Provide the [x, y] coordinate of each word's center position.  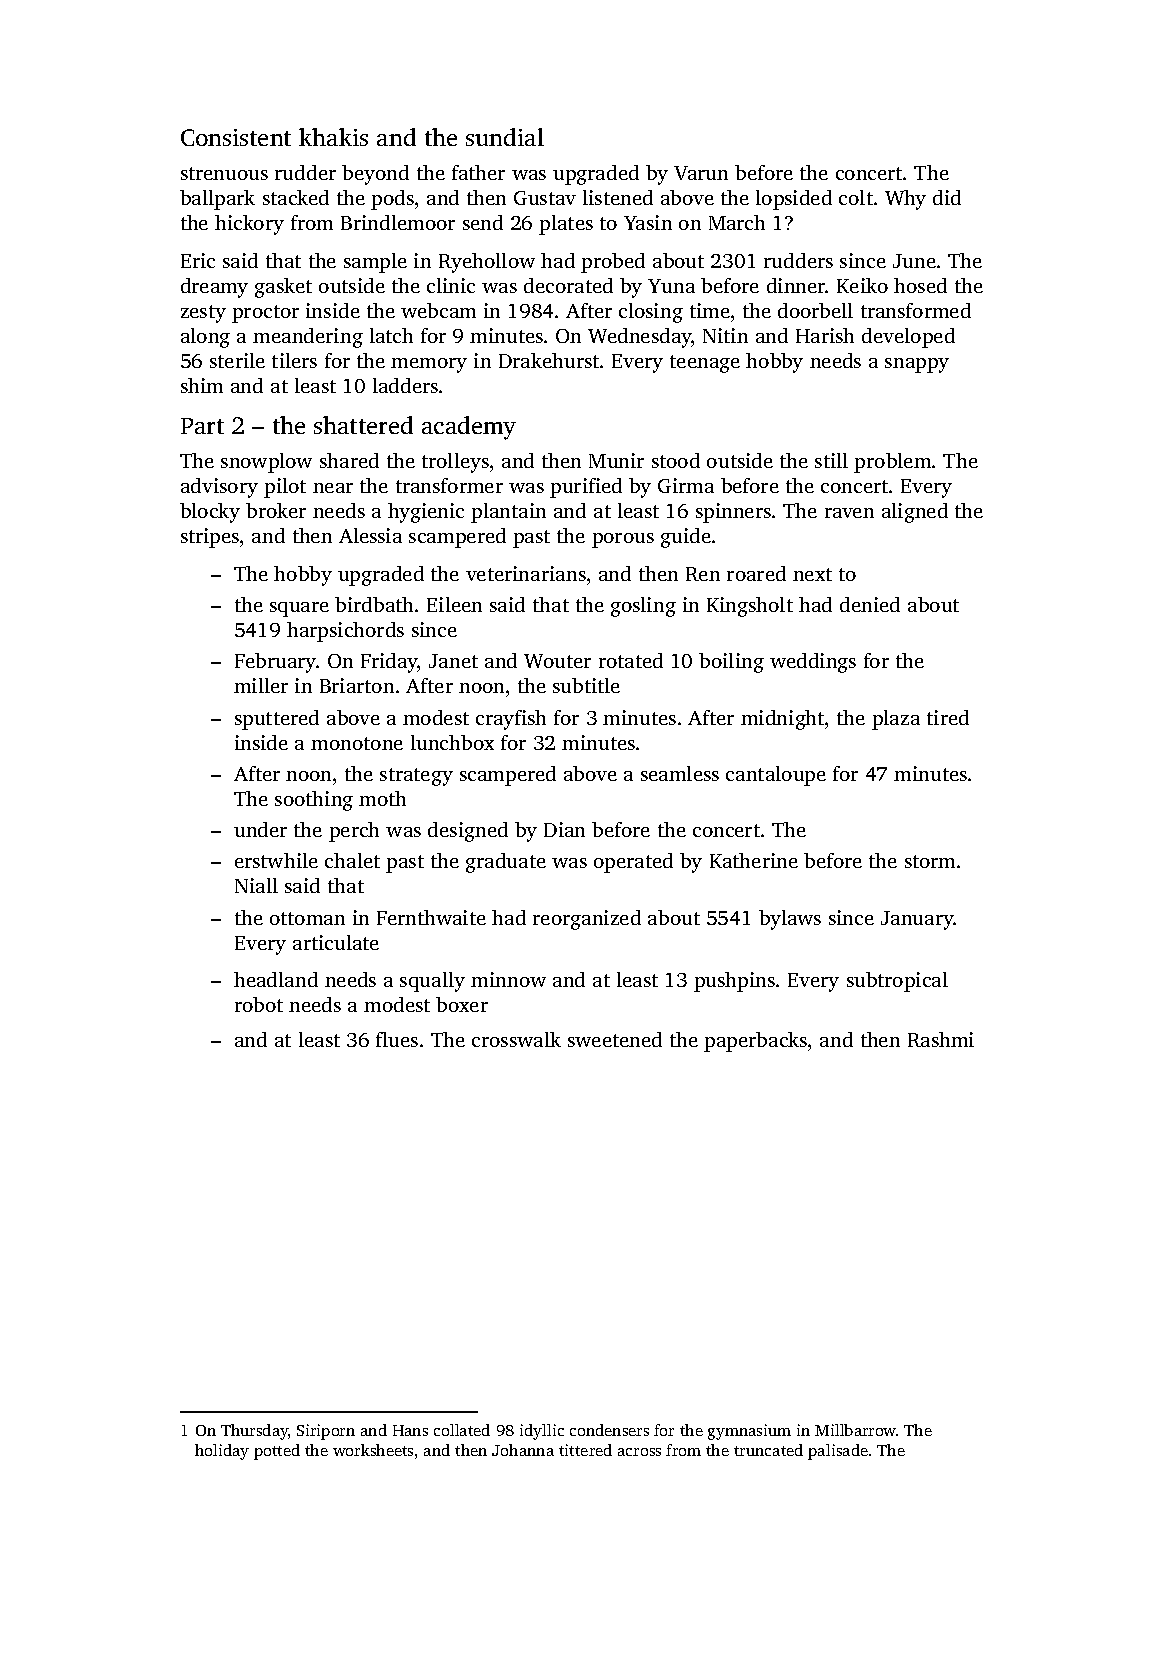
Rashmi [941, 1039]
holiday [222, 1452]
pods [392, 200]
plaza [896, 720]
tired [948, 717]
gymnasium [749, 1432]
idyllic [542, 1432]
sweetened [615, 1039]
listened [618, 197]
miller [261, 685]
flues [397, 1039]
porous [623, 540]
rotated [631, 660]
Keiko [862, 285]
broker [276, 510]
